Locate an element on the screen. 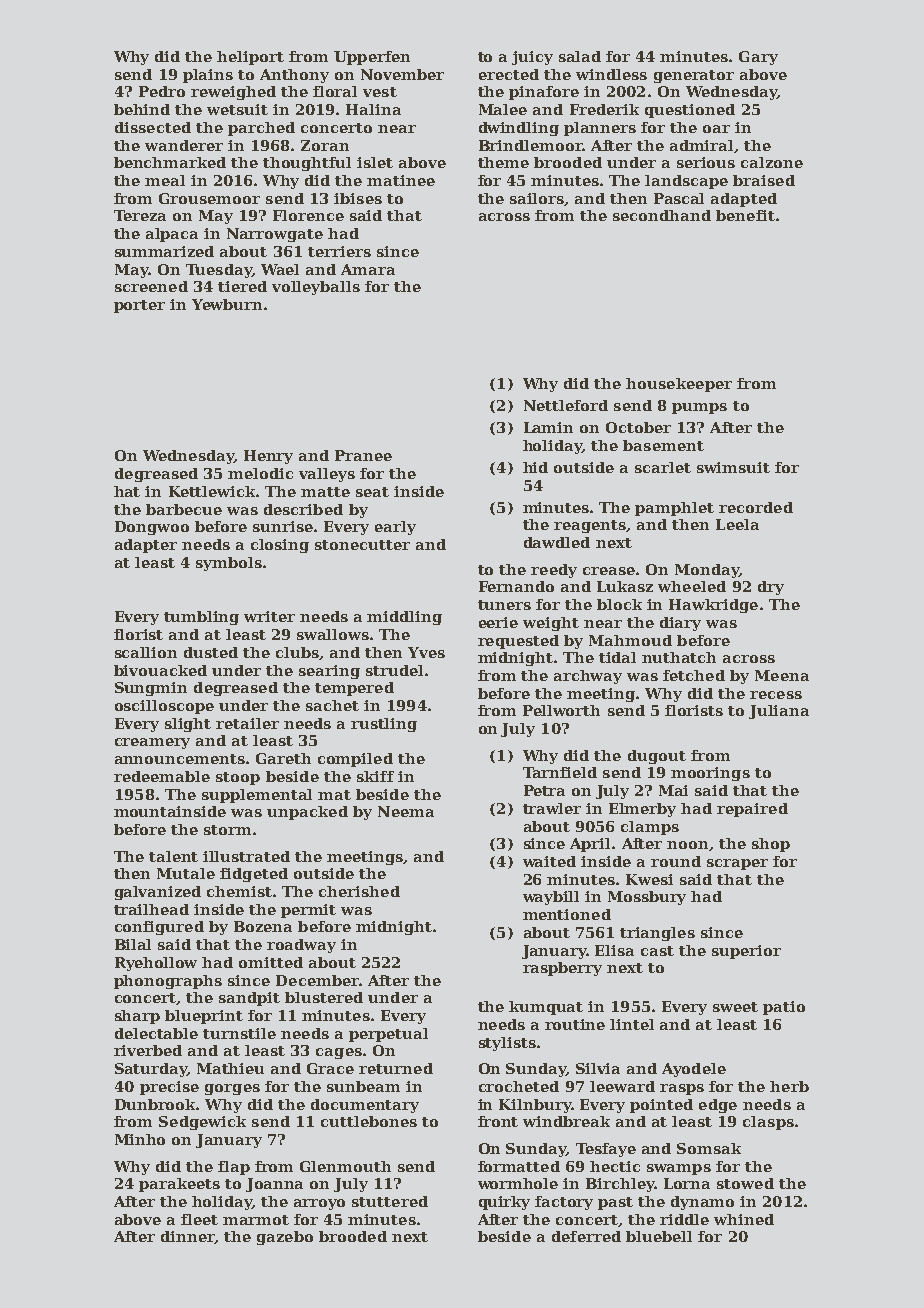 The width and height of the screenshot is (924, 1308). Gary is located at coordinates (758, 58).
